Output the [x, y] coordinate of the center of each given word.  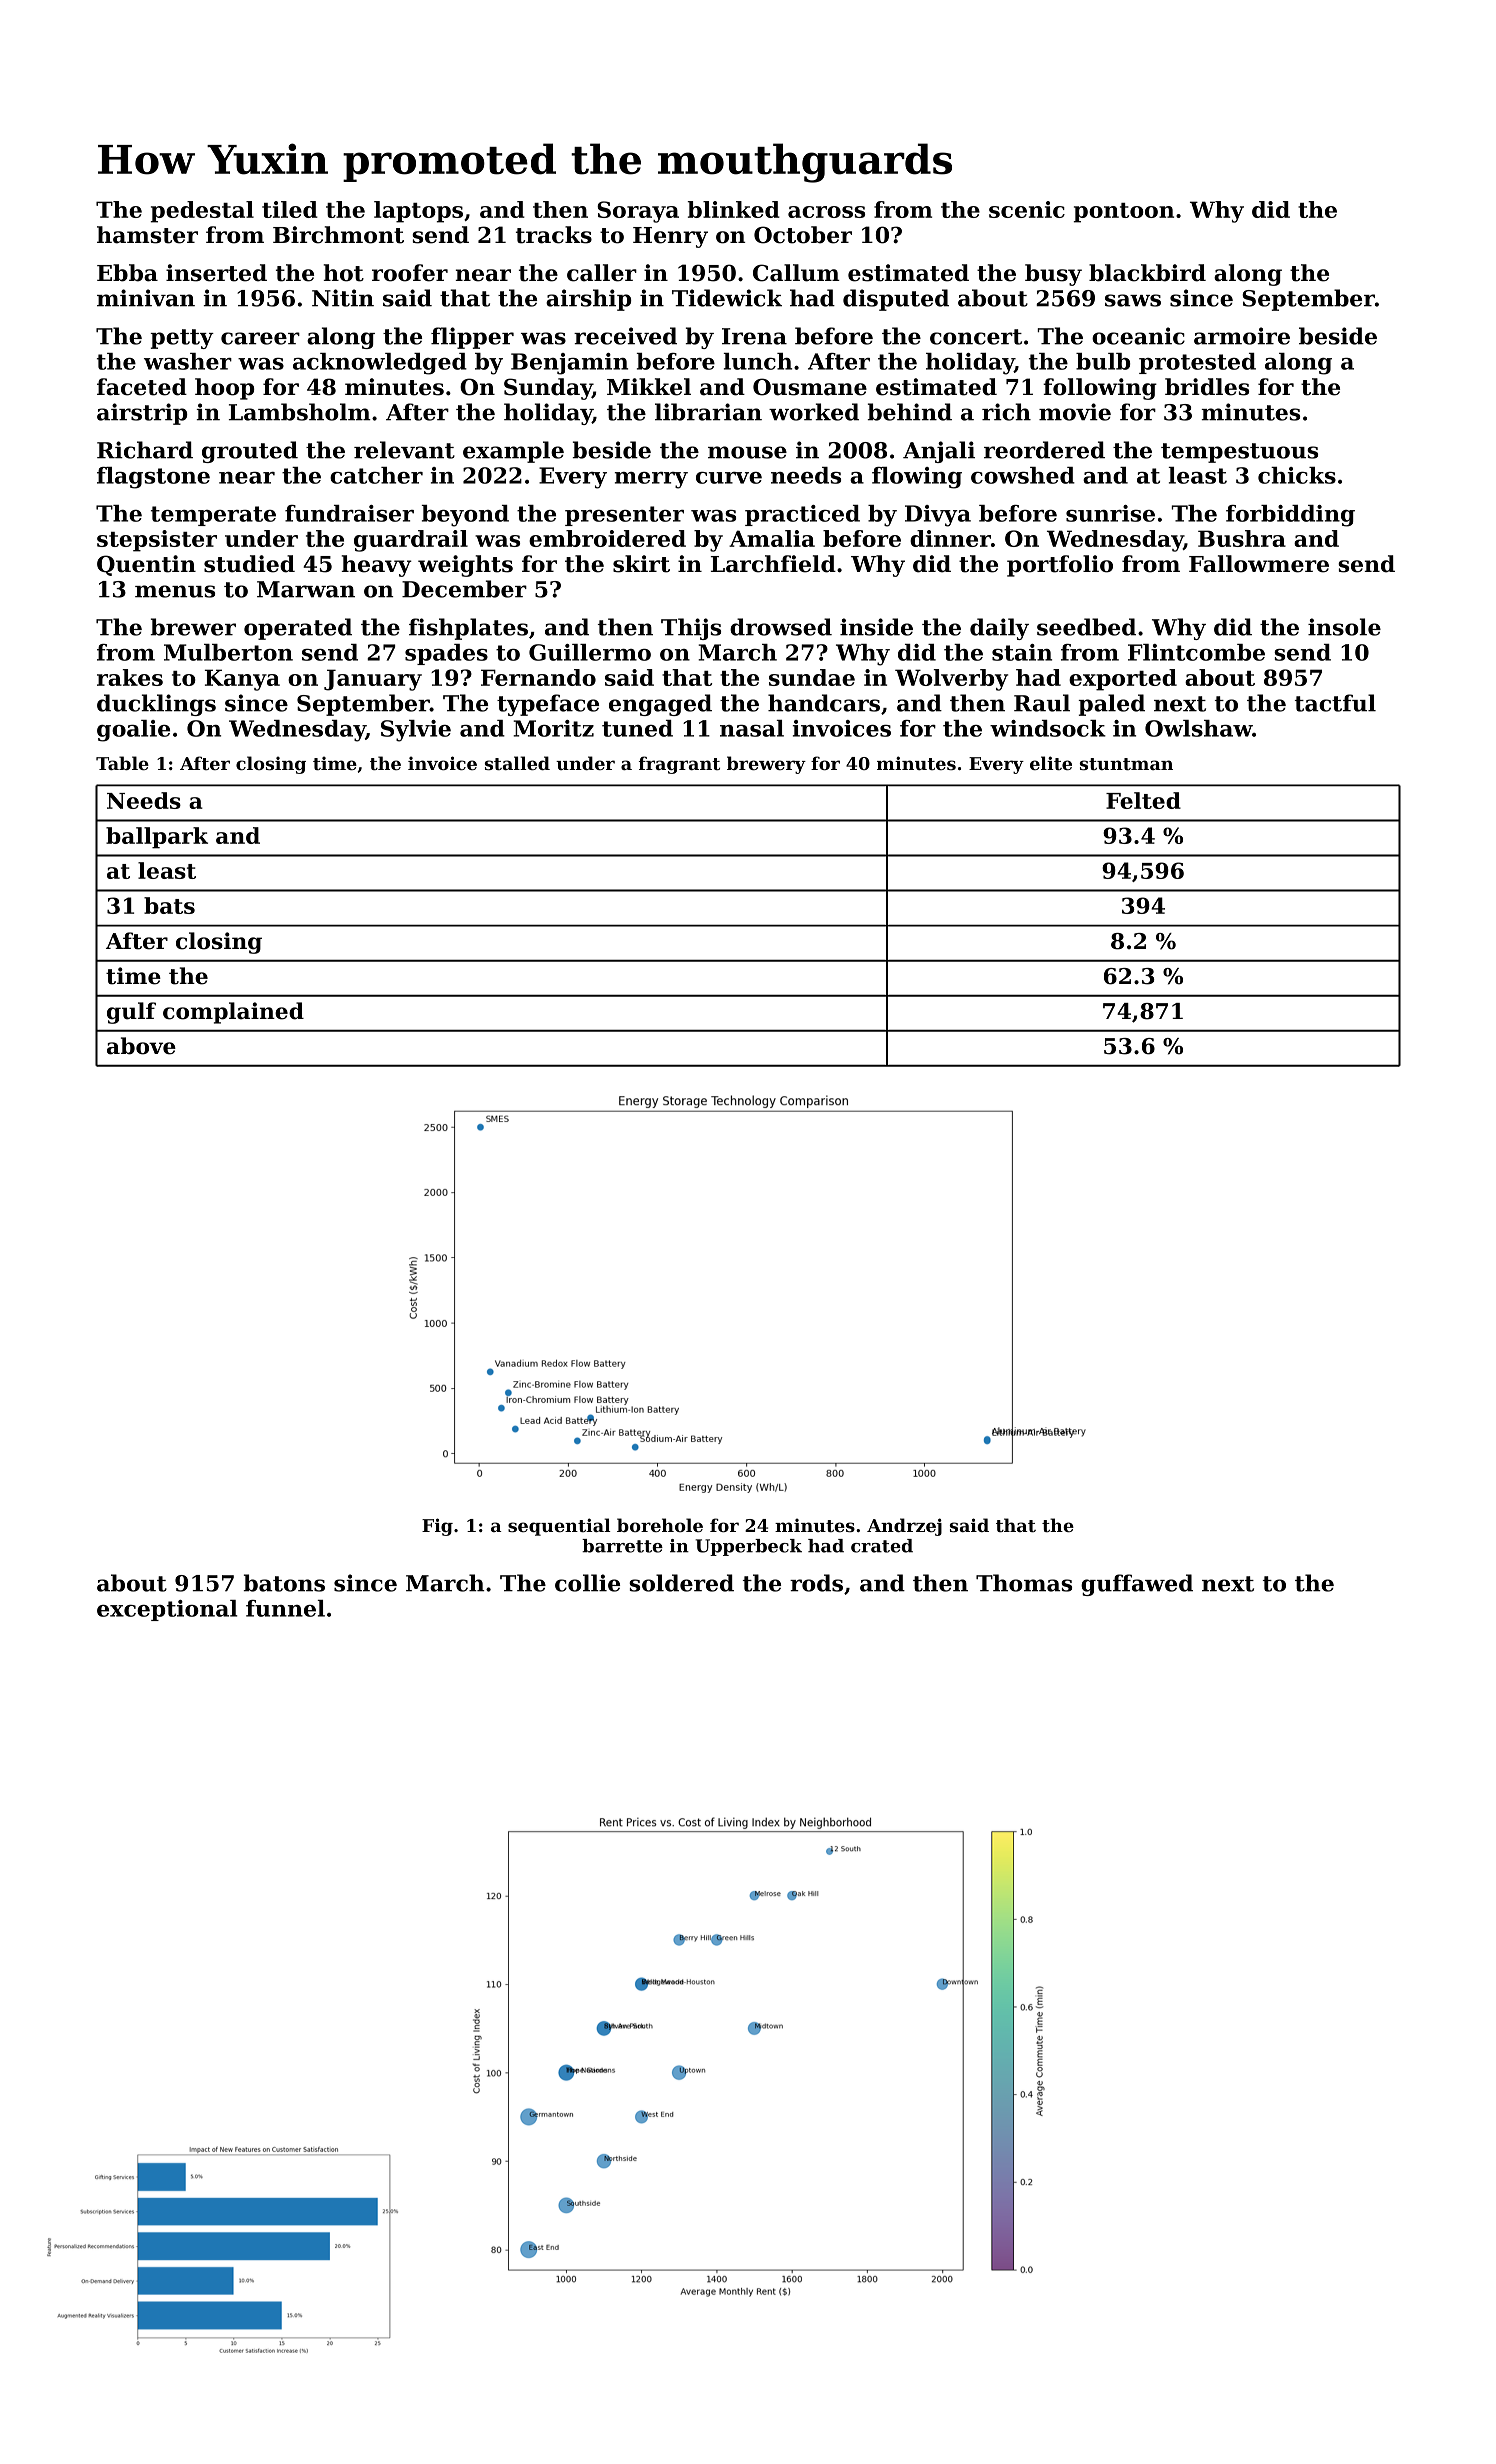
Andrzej [904, 1527]
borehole [660, 1525]
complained [233, 1013]
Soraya [638, 212]
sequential [559, 1527]
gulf [131, 1013]
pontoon [1124, 213]
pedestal [202, 212]
